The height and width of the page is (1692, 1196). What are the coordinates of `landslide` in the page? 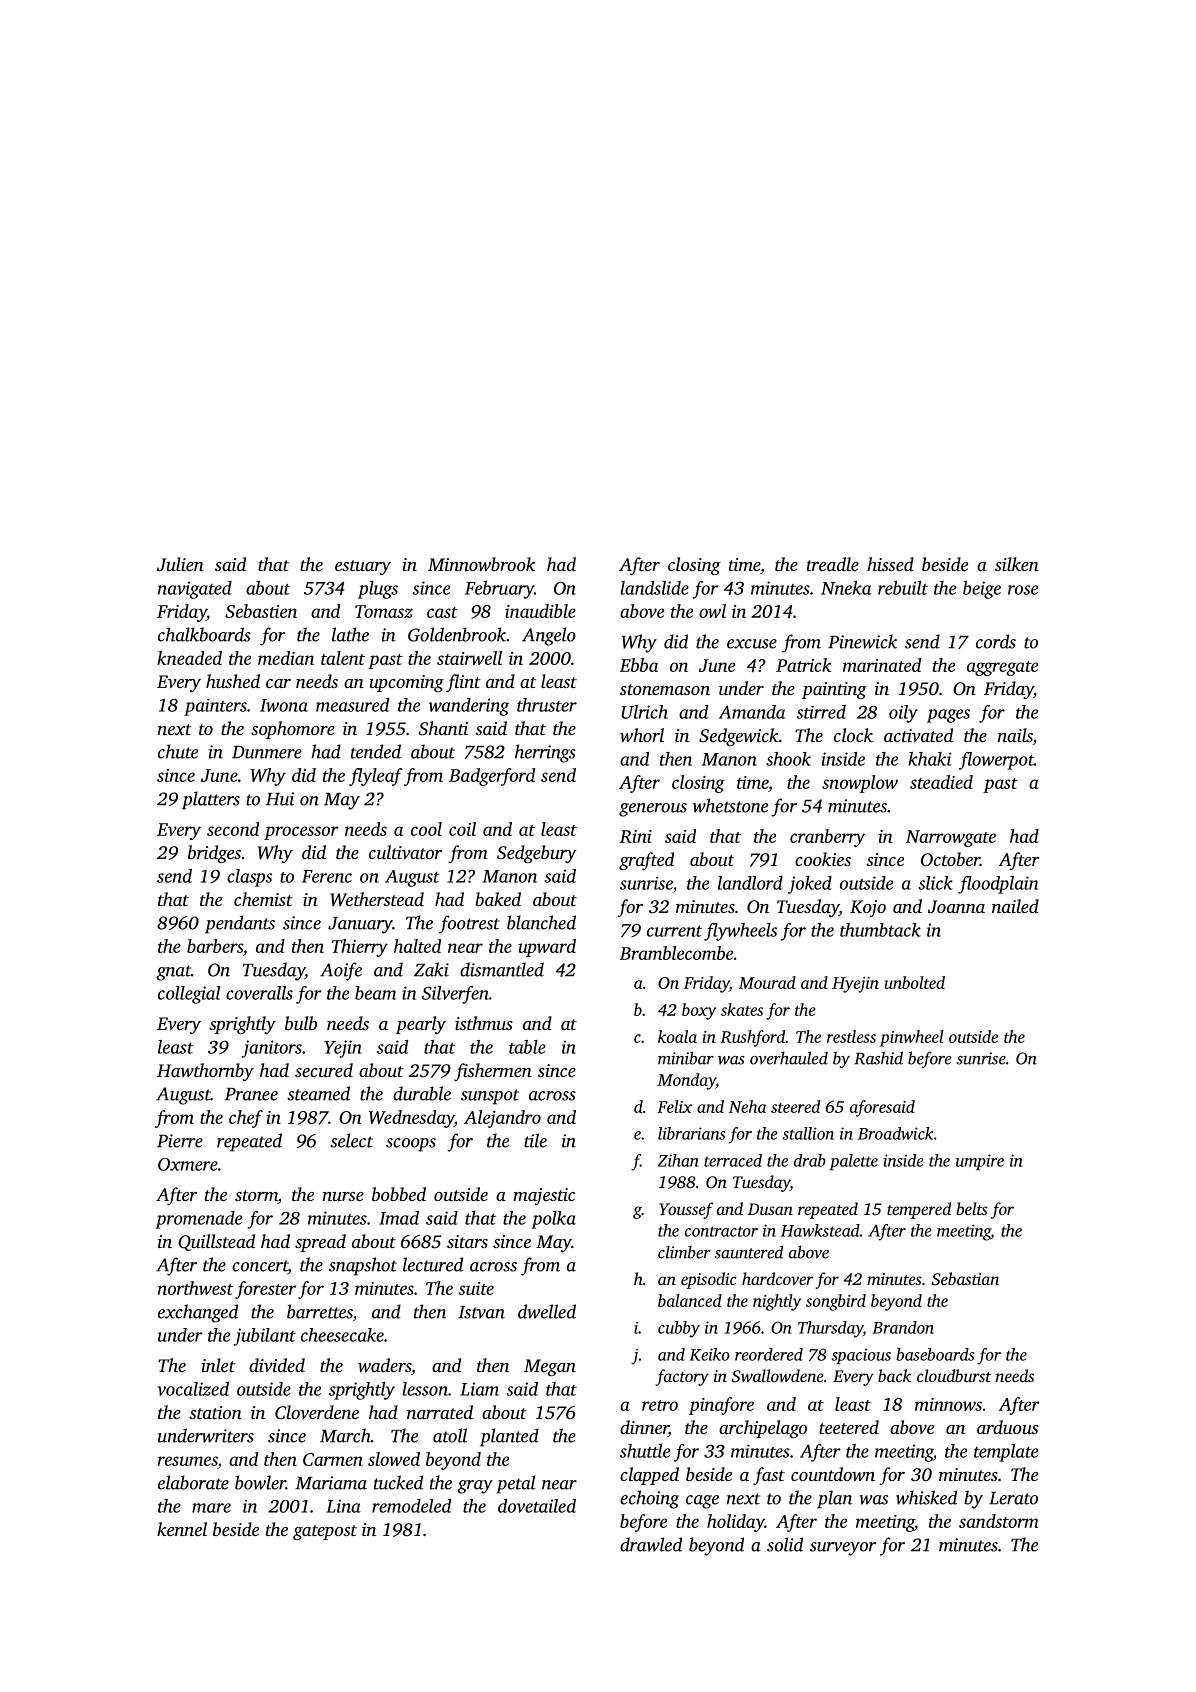 It's located at (655, 588).
